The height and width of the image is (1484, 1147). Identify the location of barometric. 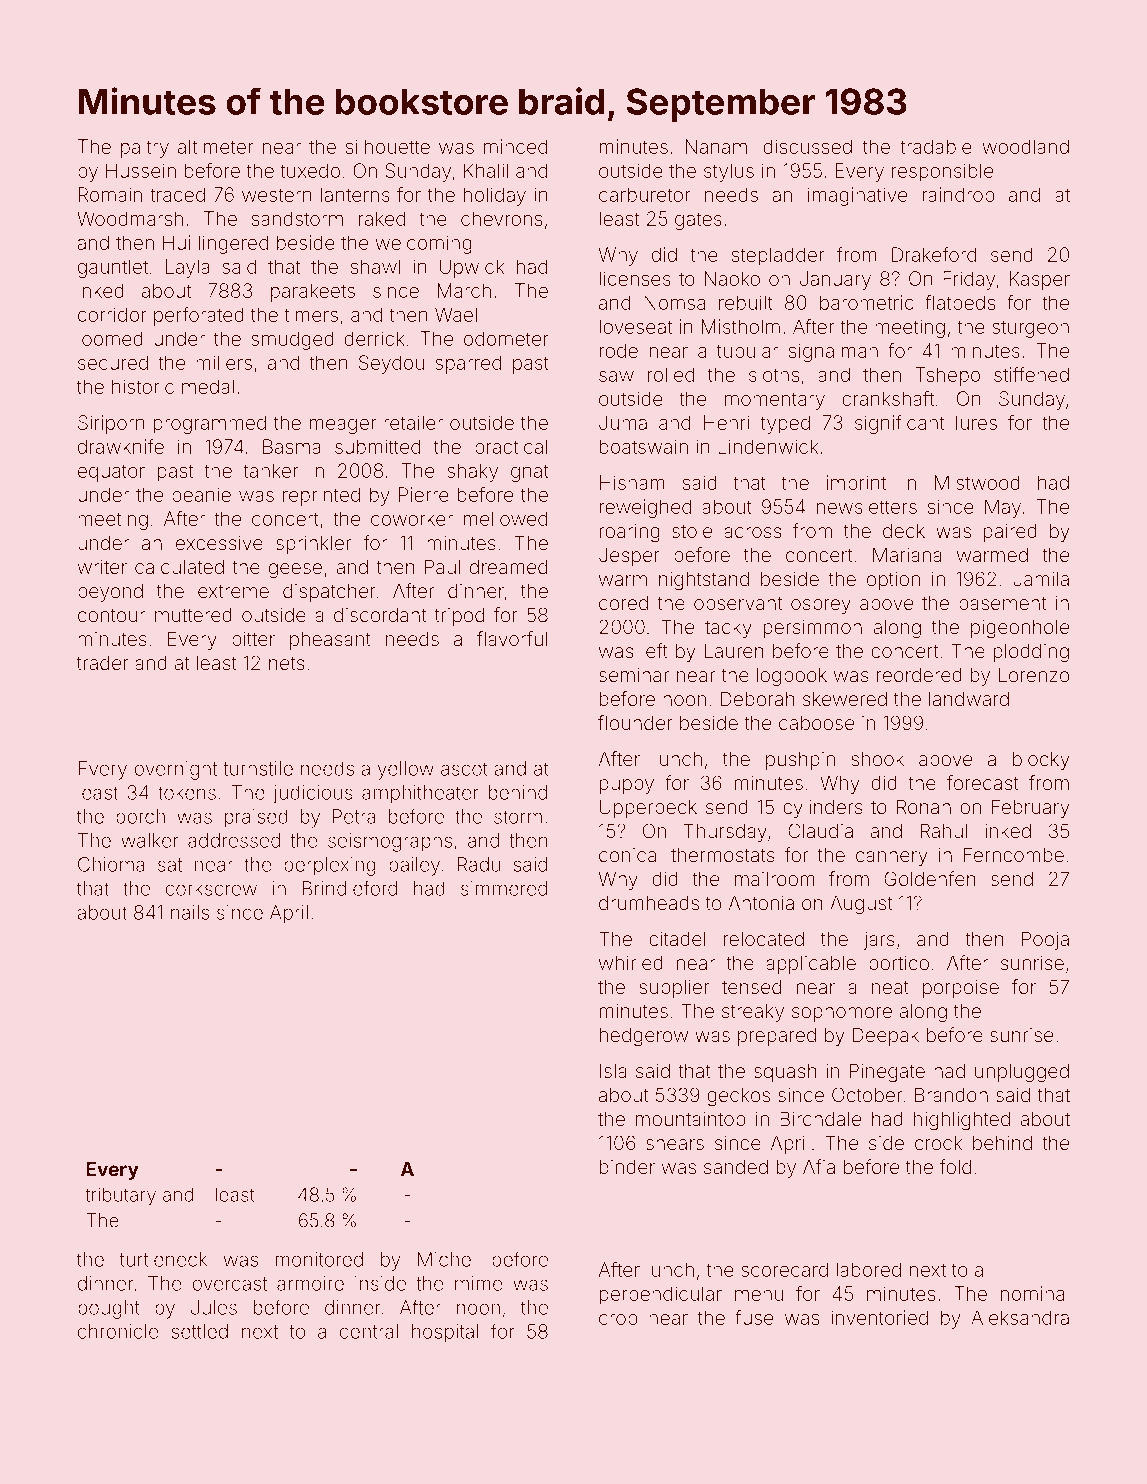
(866, 302).
